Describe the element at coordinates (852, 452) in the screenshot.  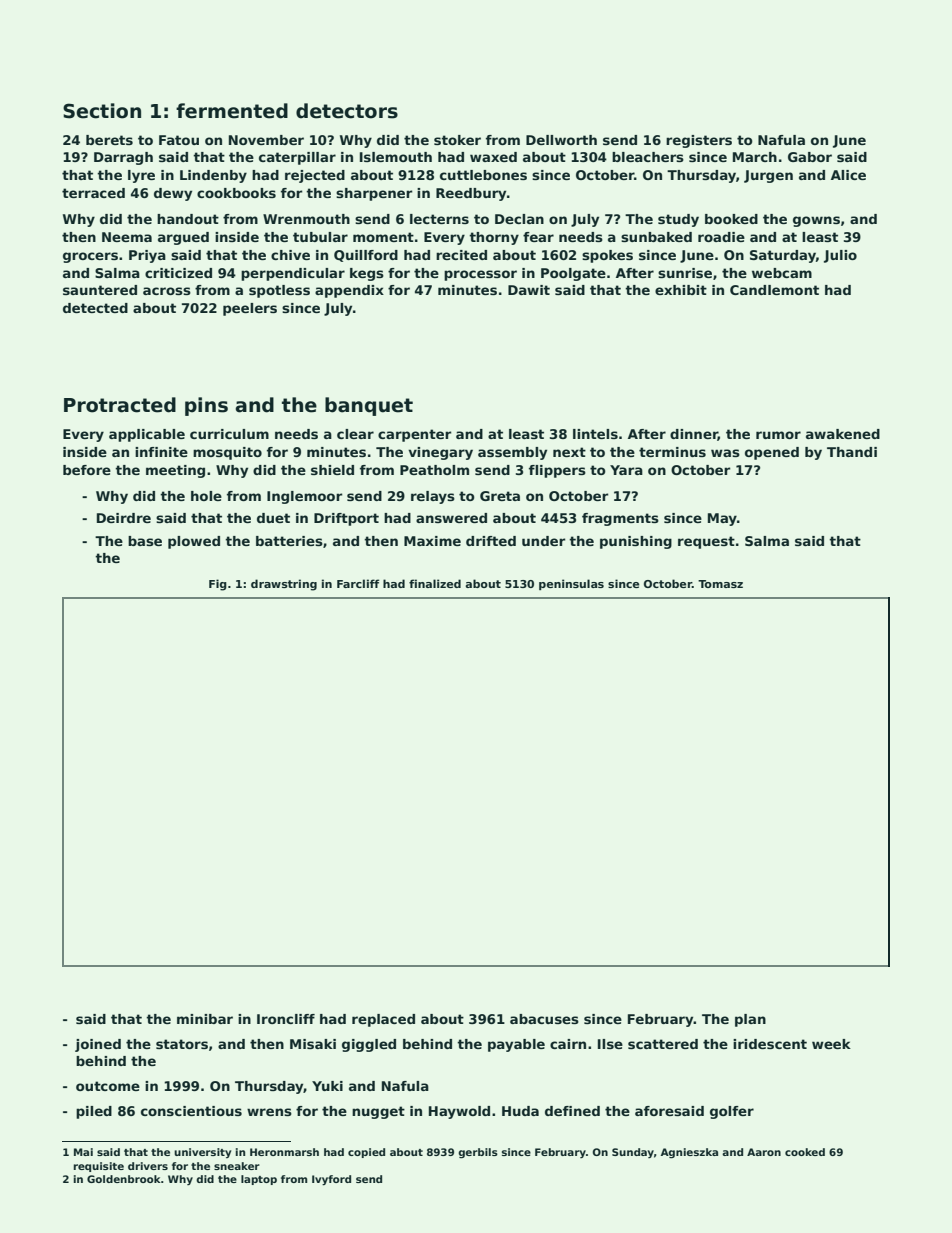
I see `Thandi` at that location.
